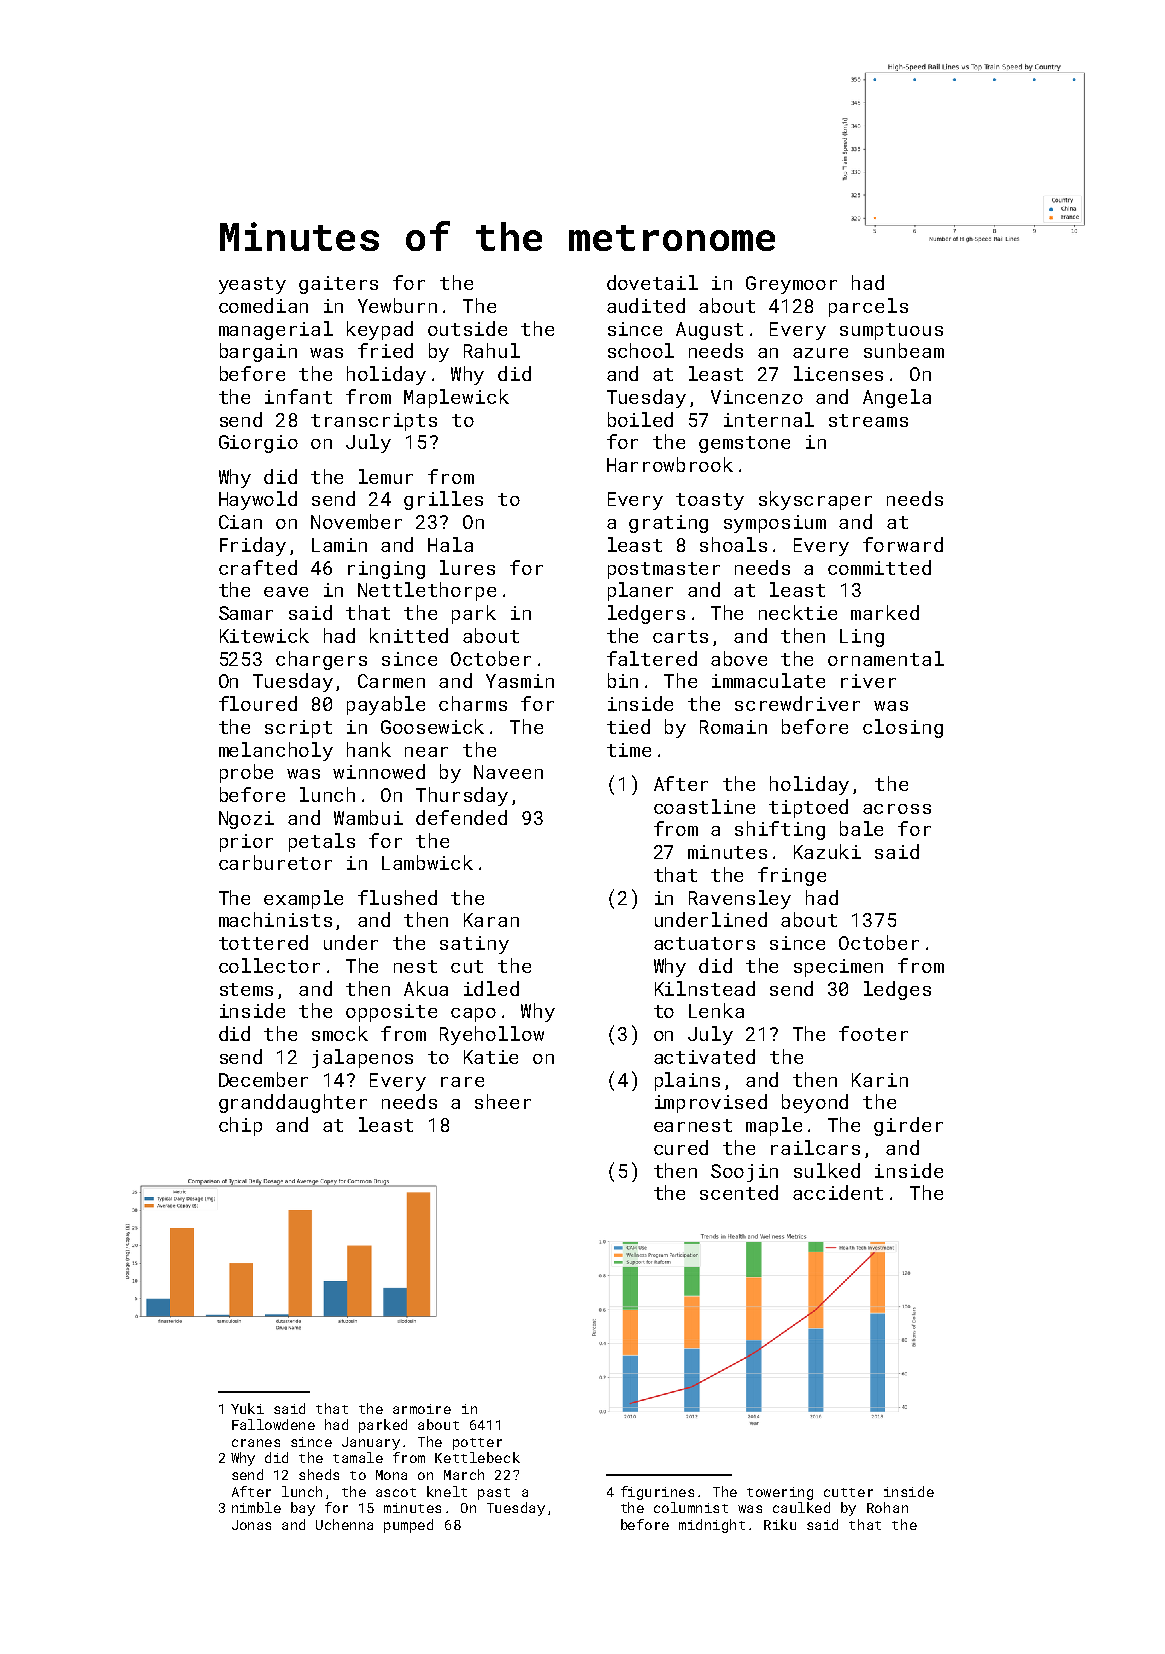 This image has width=1165, height=1654. Describe the element at coordinates (340, 1033) in the image. I see `smock` at that location.
